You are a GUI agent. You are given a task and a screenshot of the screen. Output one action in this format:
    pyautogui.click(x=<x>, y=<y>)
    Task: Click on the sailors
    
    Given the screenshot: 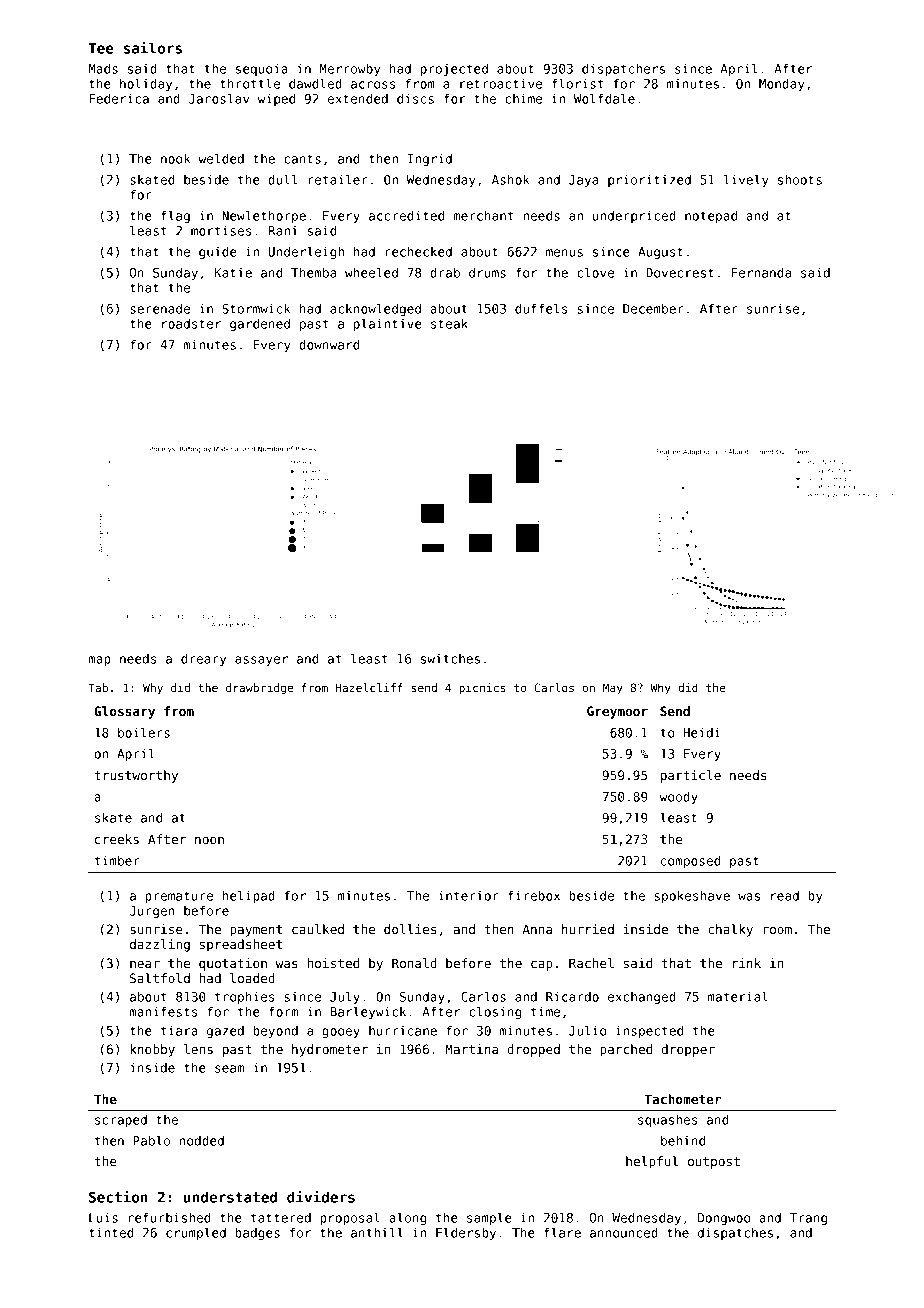 What is the action you would take?
    pyautogui.click(x=153, y=48)
